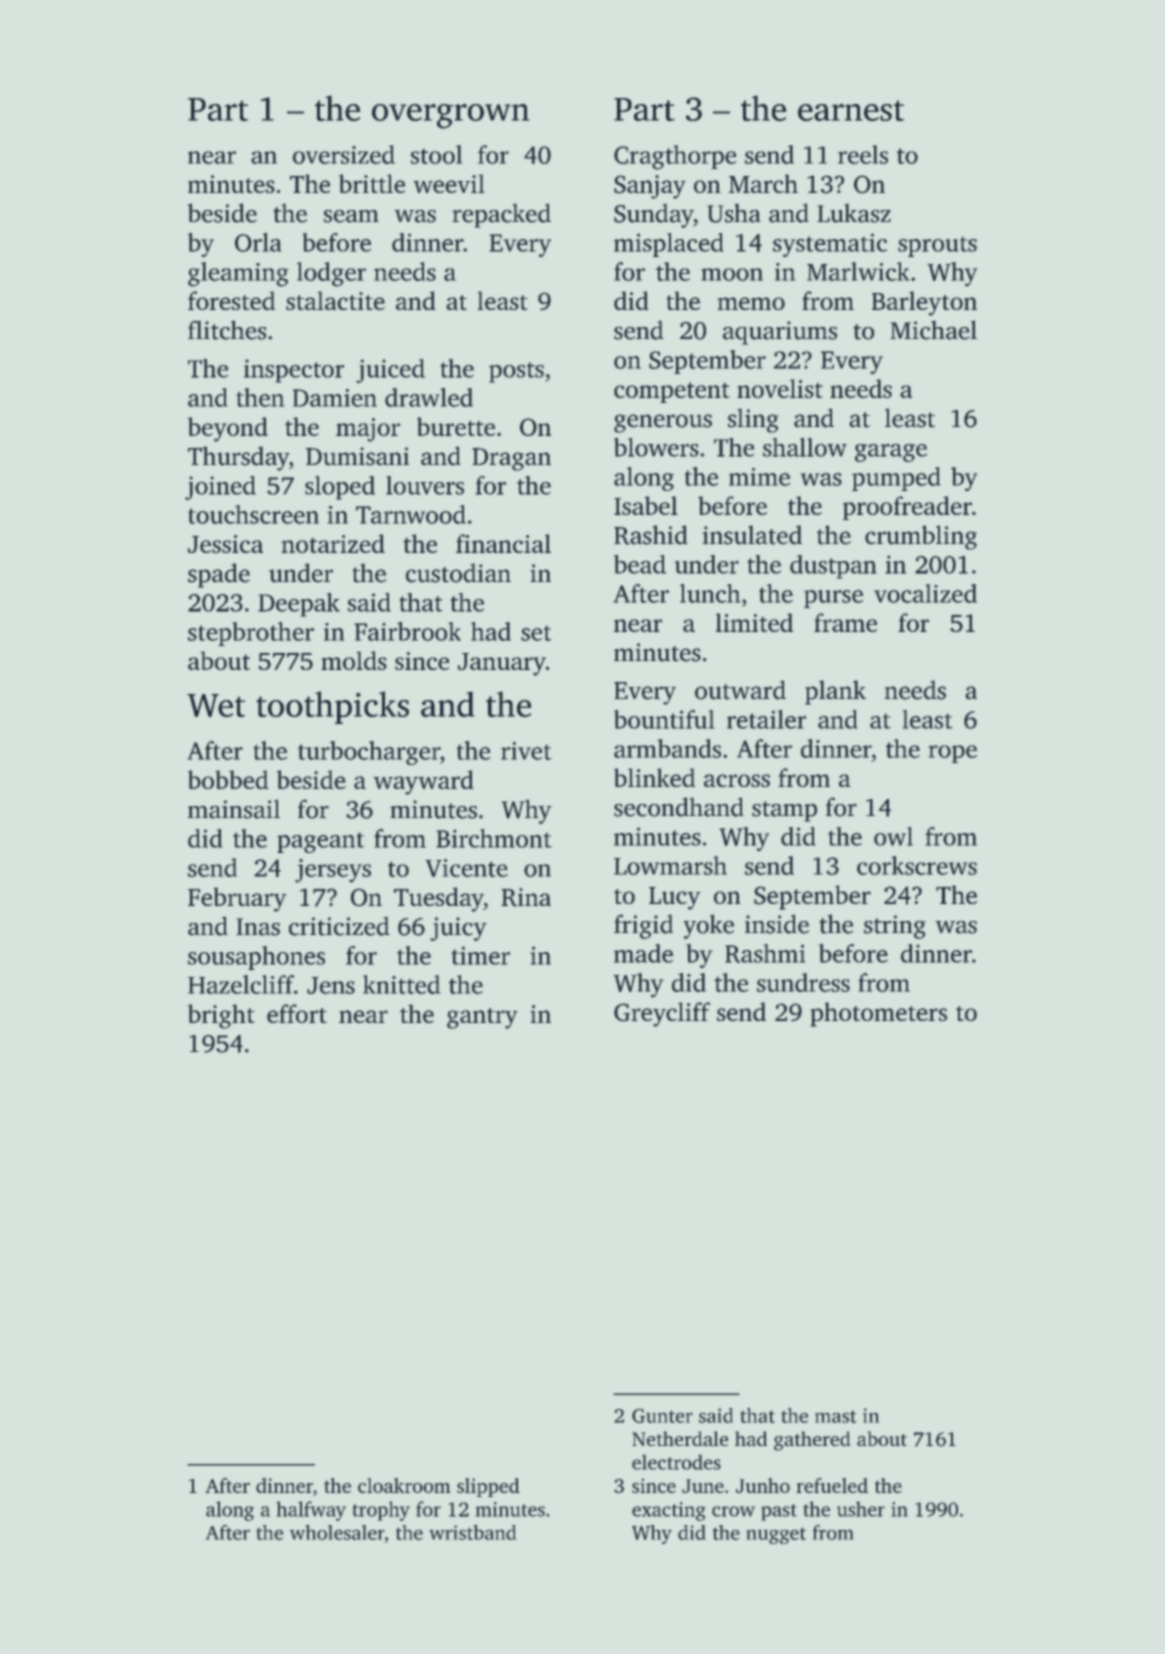  What do you see at coordinates (784, 811) in the screenshot?
I see `stamp` at bounding box center [784, 811].
